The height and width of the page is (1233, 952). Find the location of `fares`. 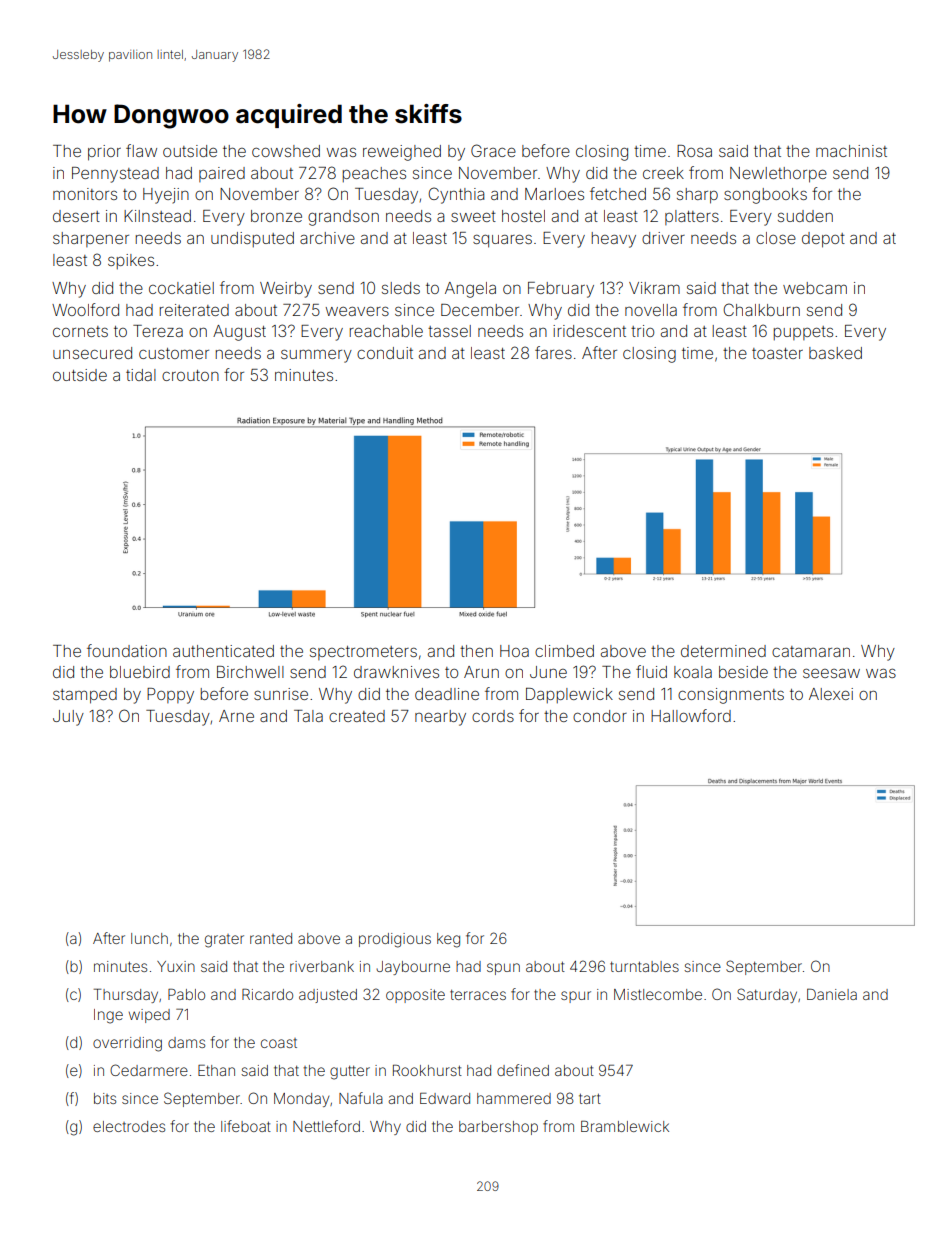

fares is located at coordinates (553, 352).
